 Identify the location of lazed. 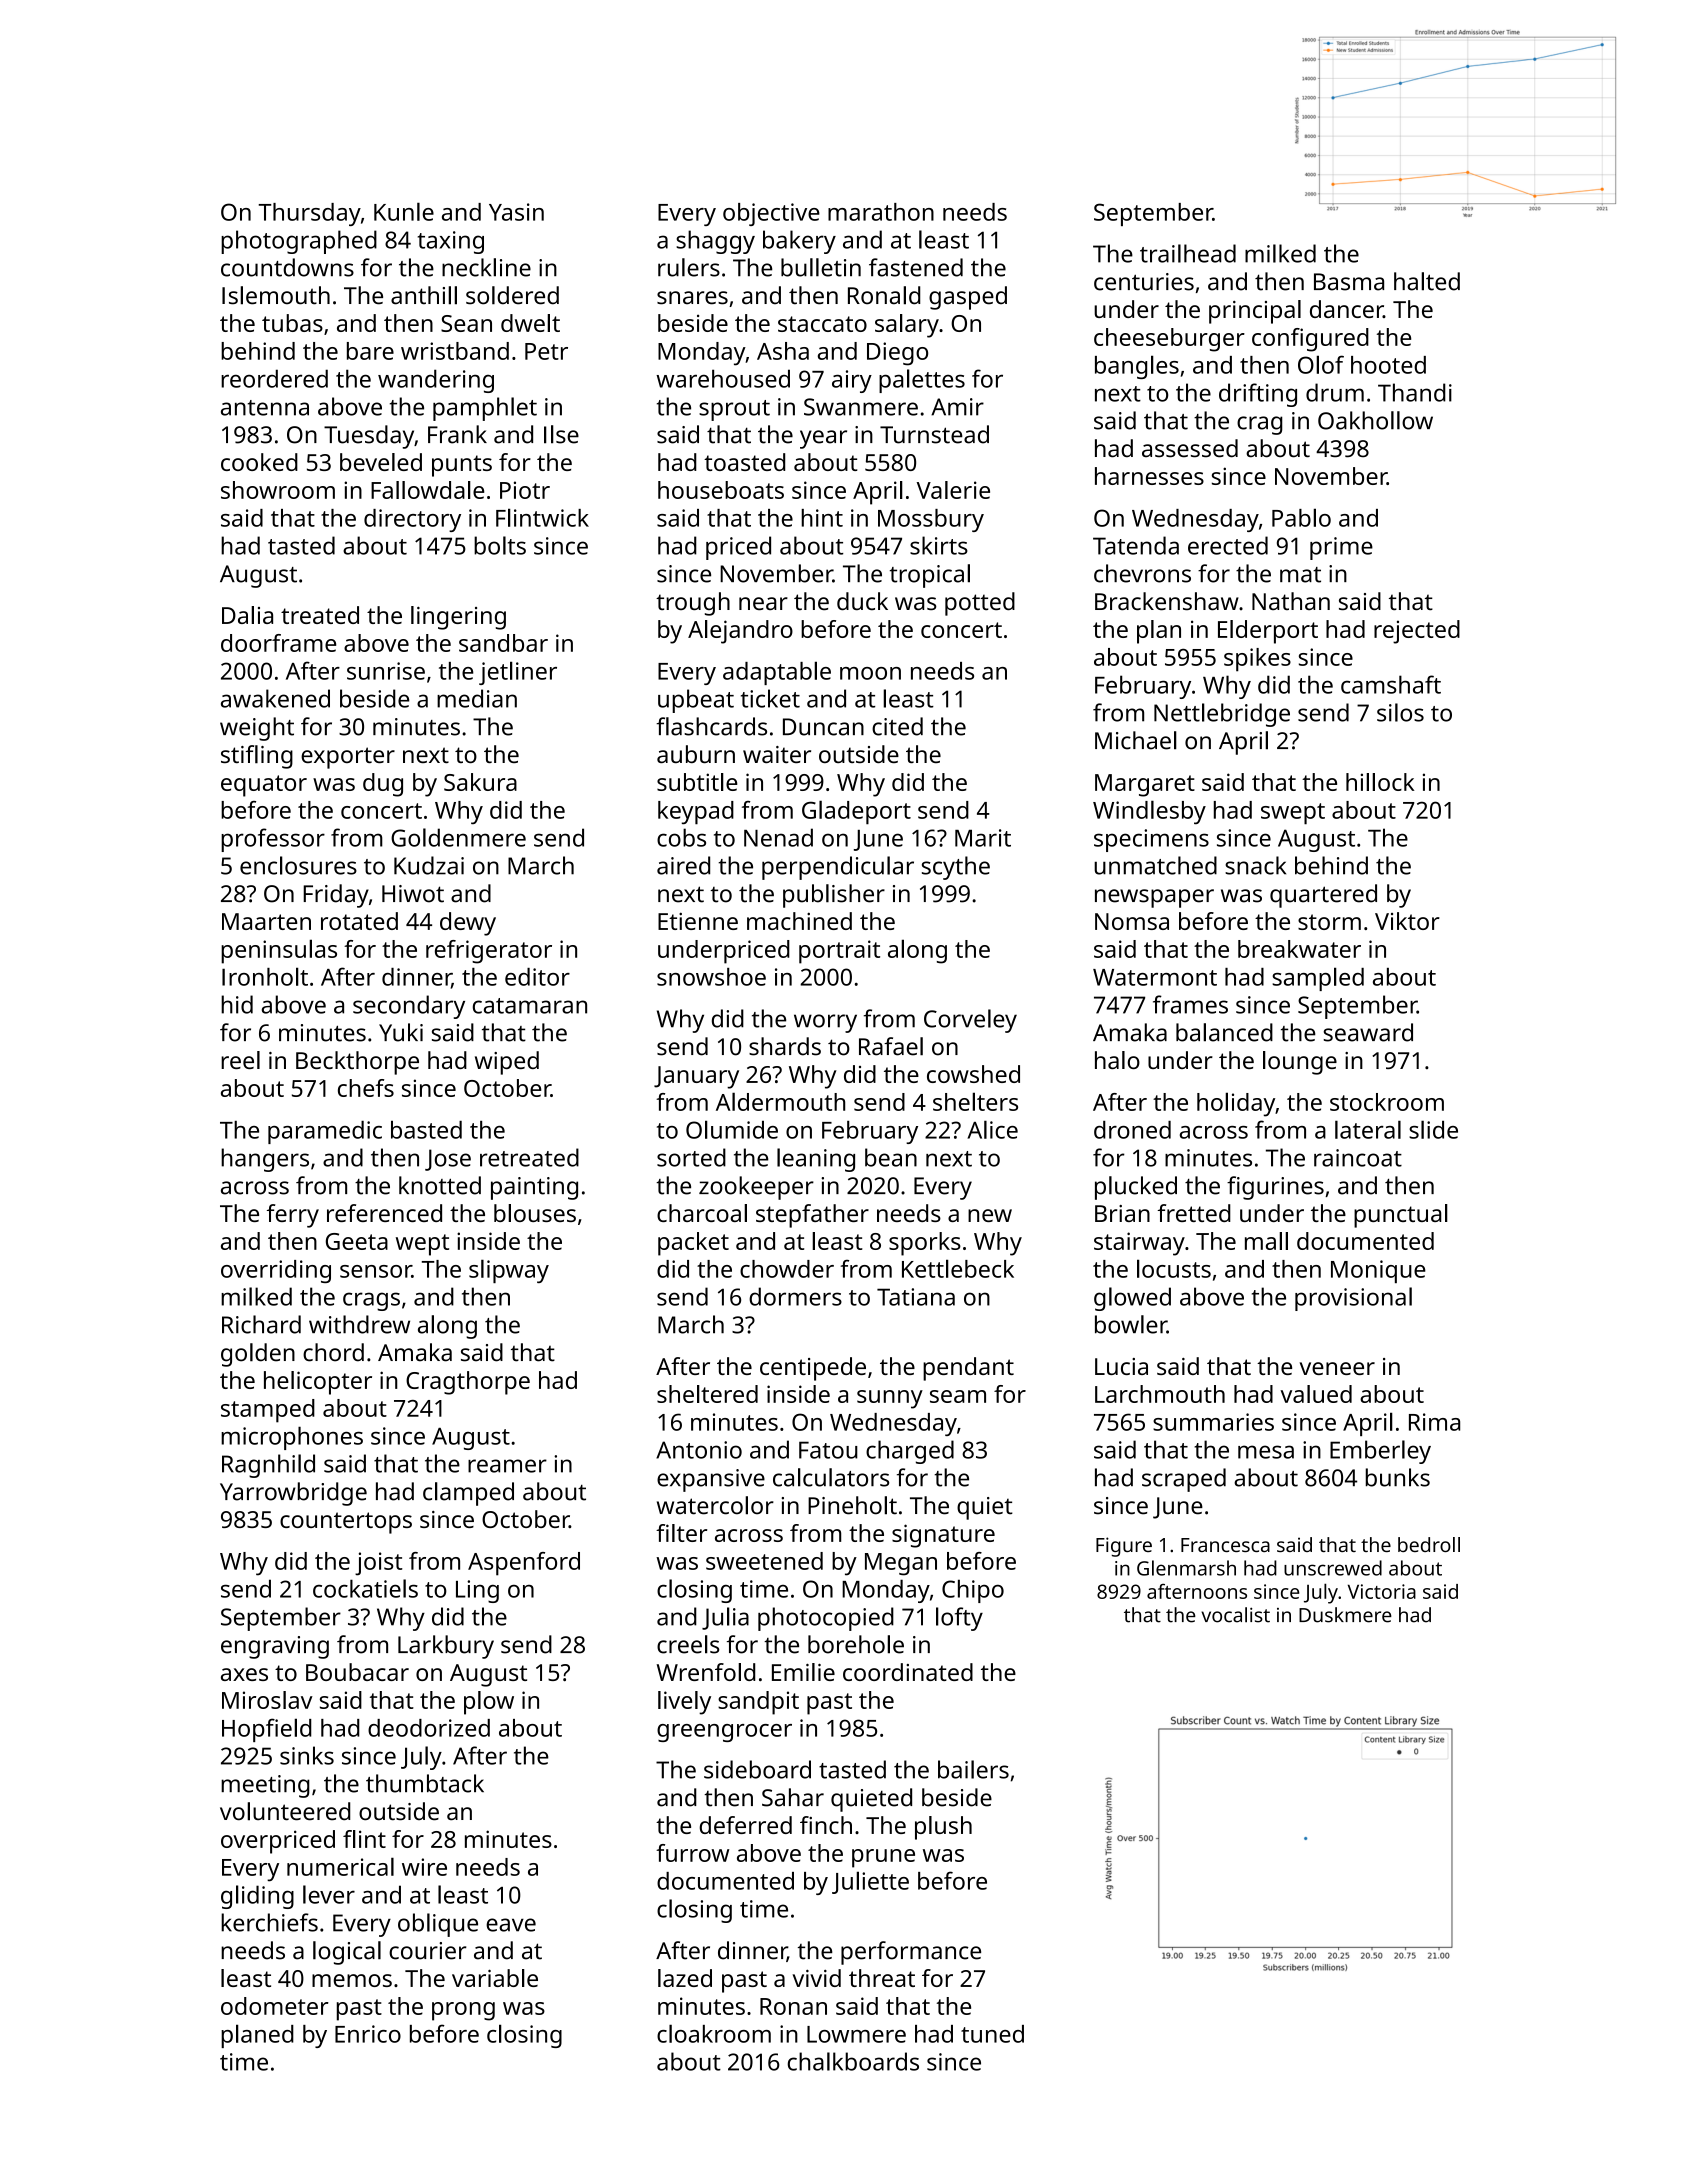
(685, 1978).
